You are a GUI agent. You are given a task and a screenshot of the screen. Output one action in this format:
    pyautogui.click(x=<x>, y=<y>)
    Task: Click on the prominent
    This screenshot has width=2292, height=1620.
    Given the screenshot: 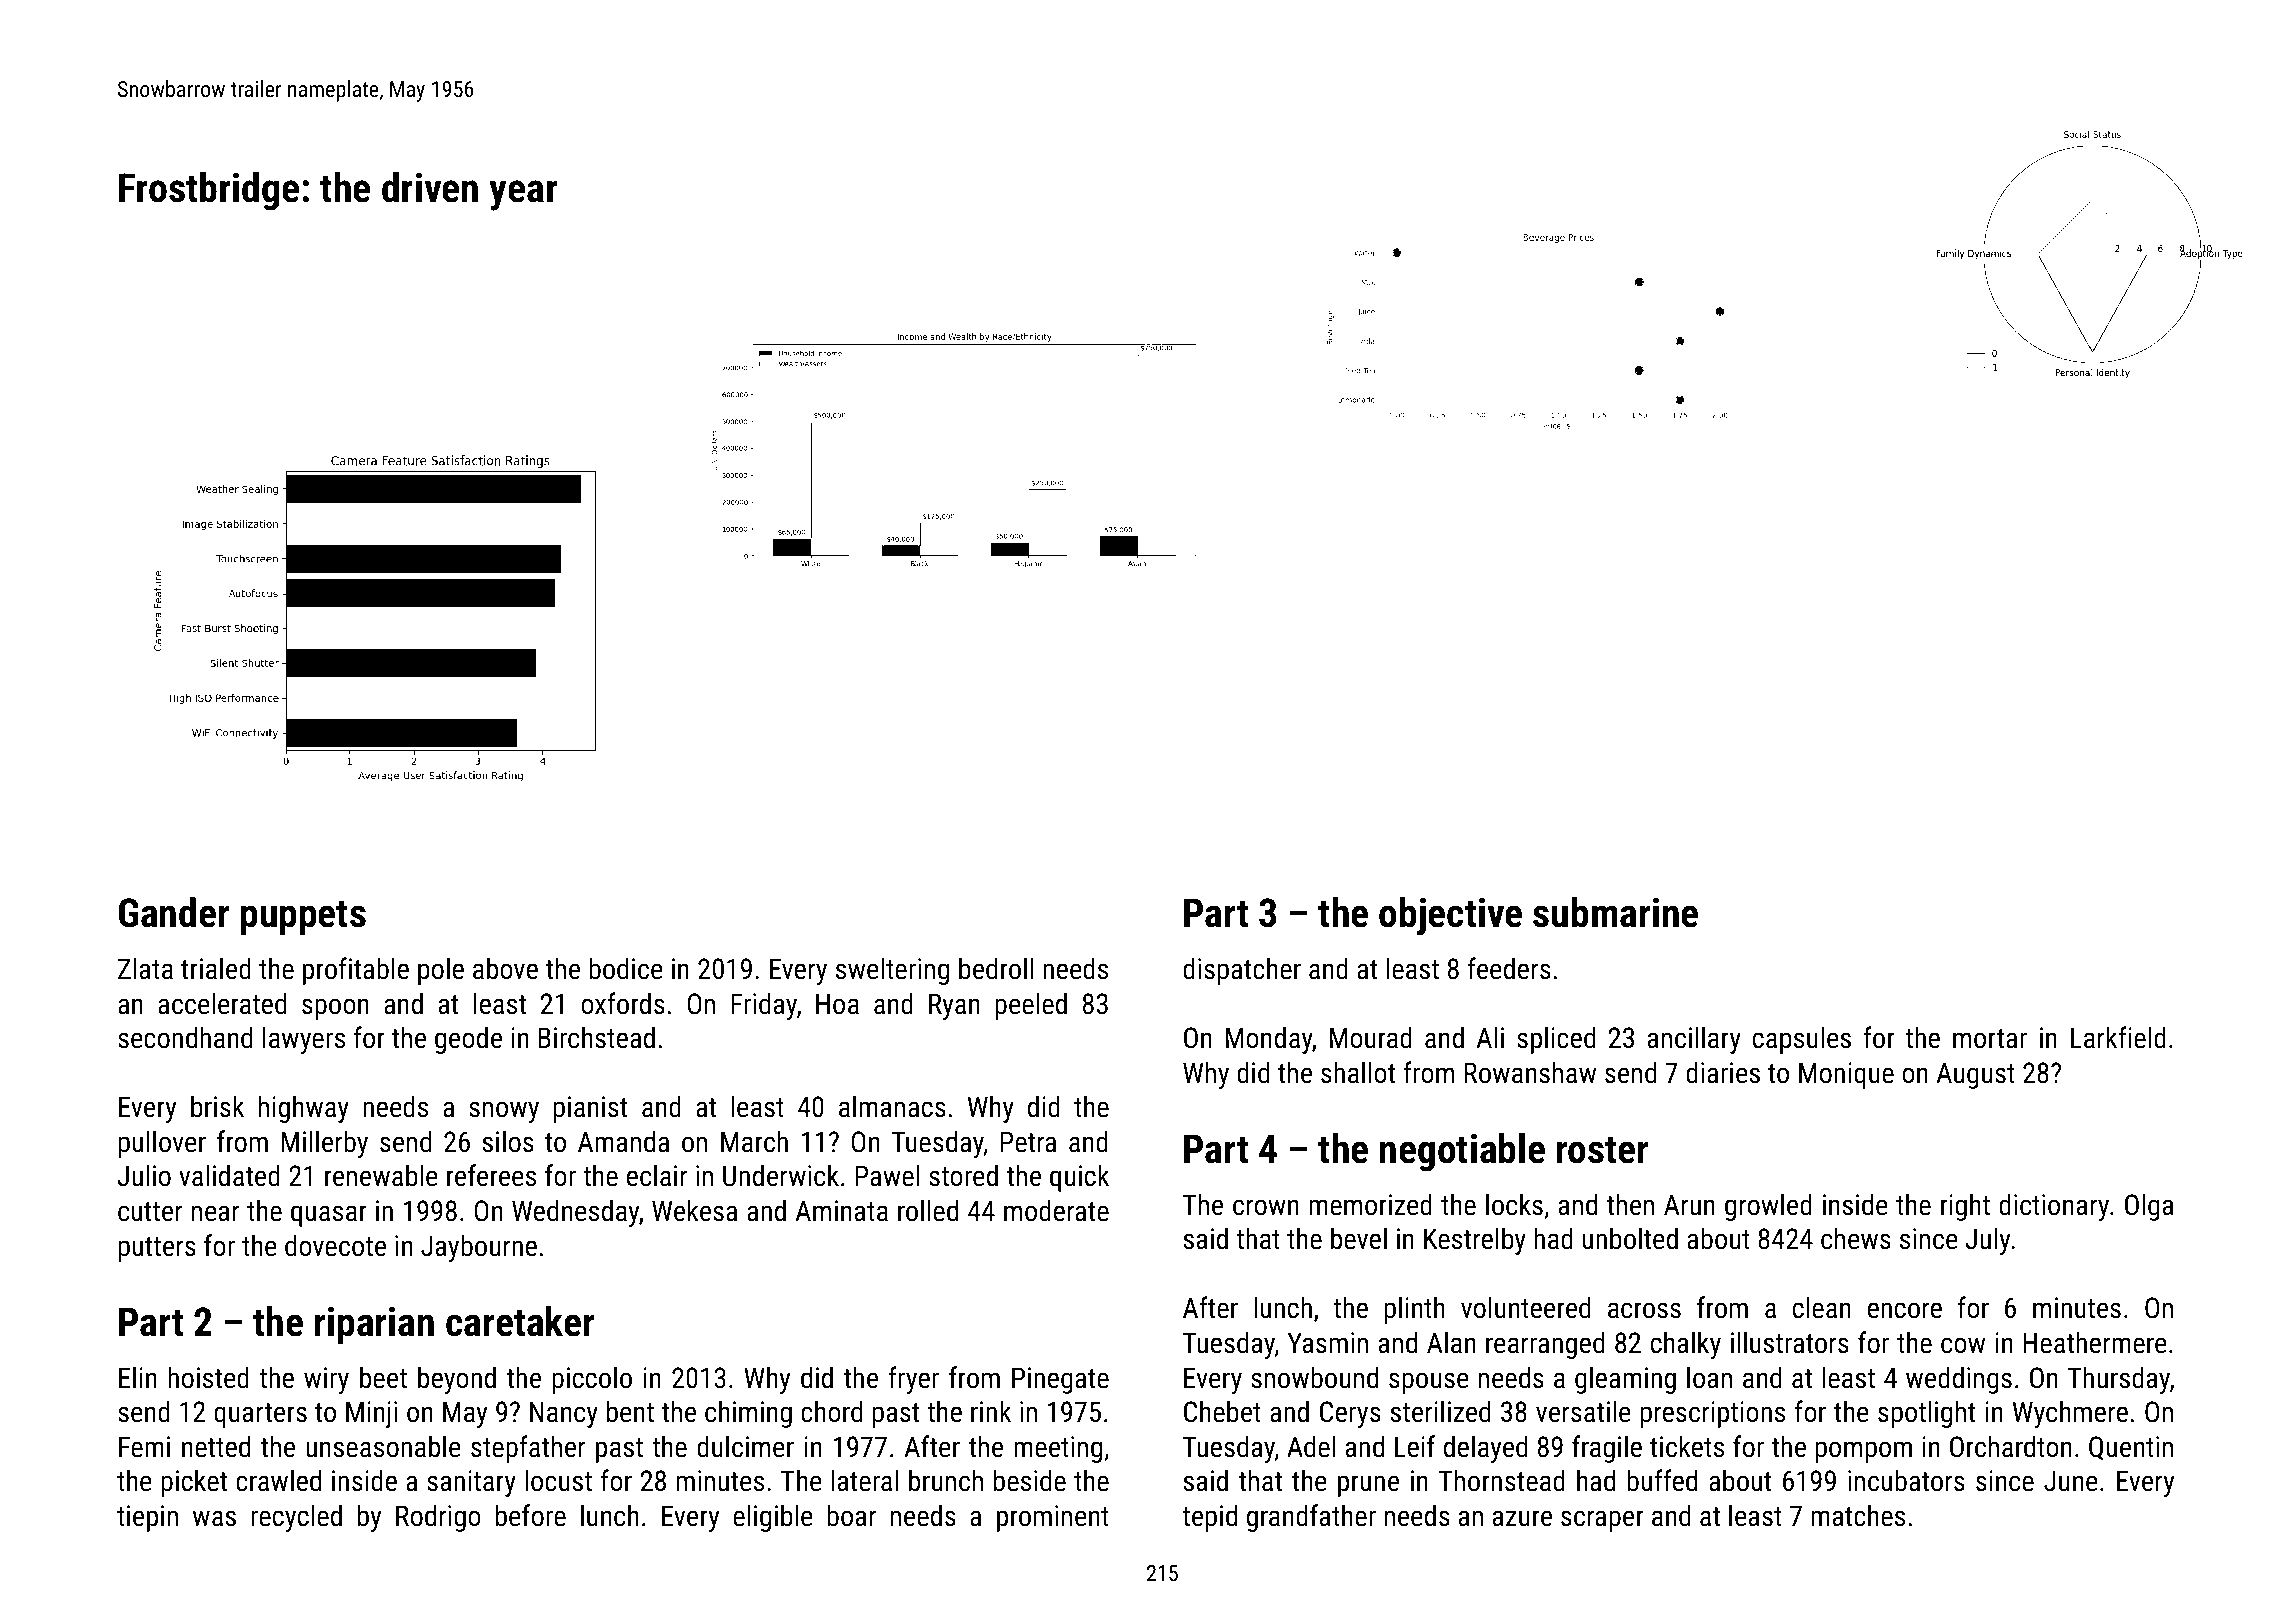 What is the action you would take?
    pyautogui.click(x=1053, y=1518)
